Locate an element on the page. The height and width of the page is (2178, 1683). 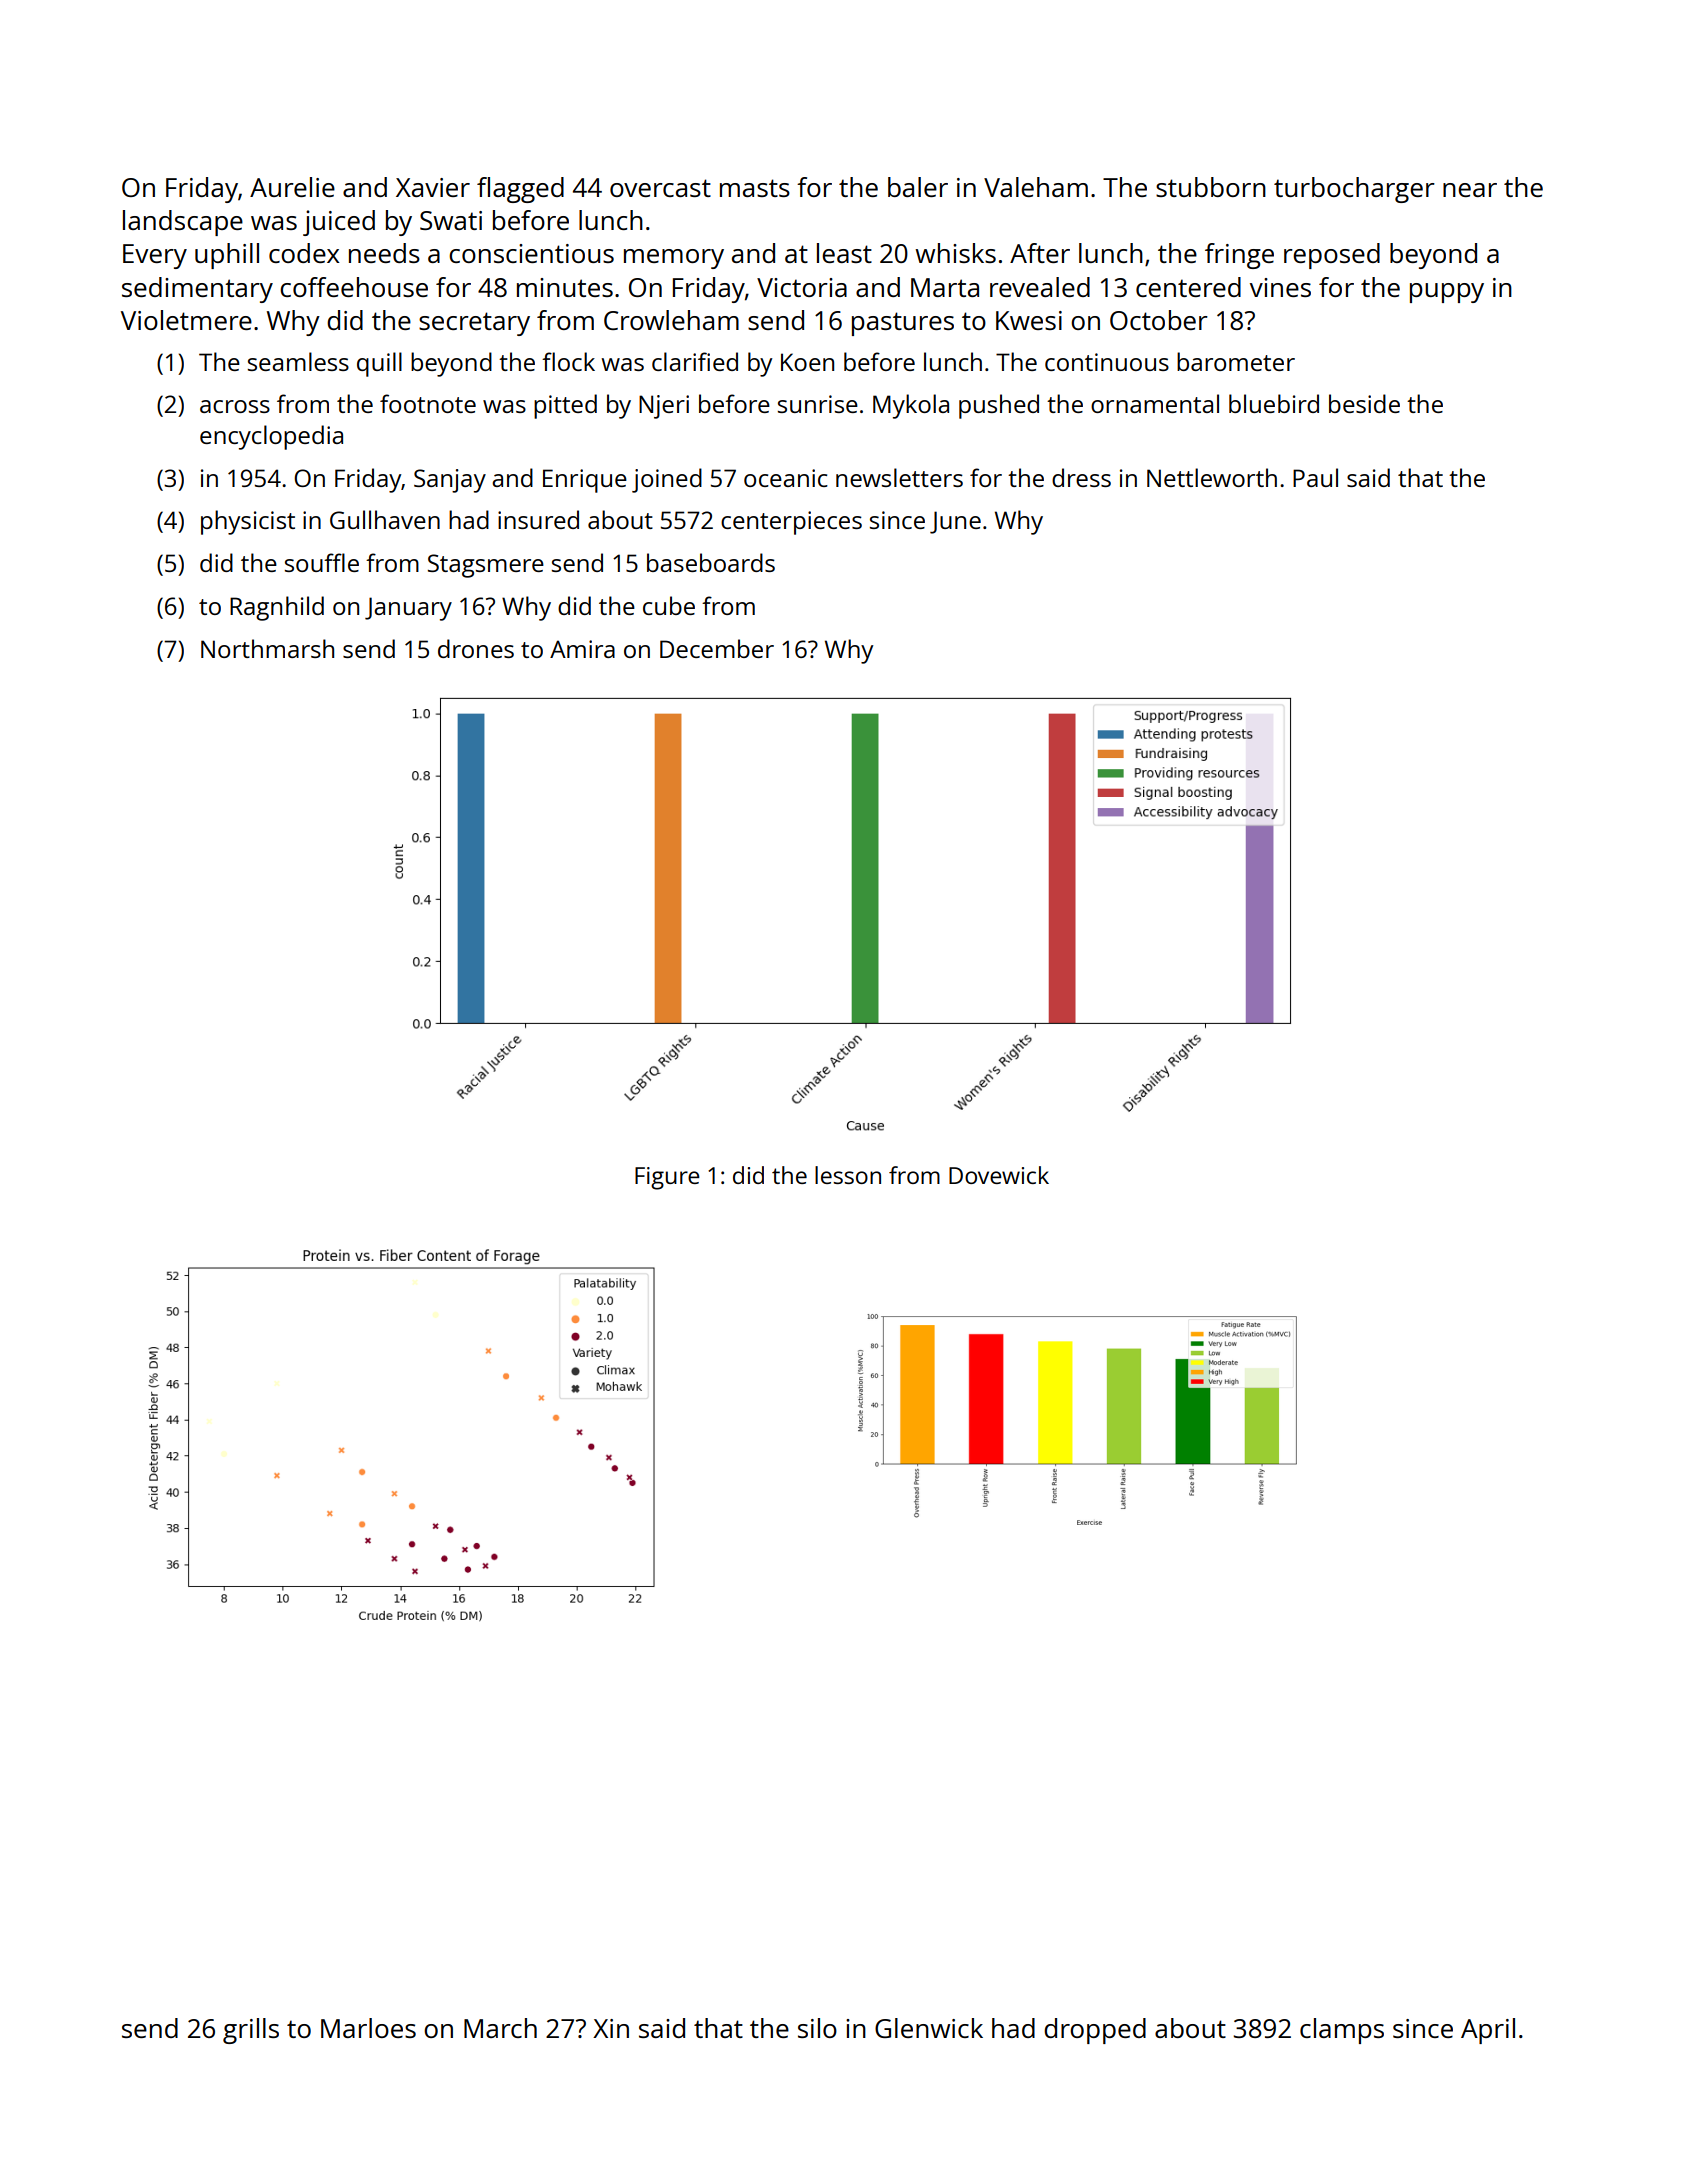
near is located at coordinates (1470, 190).
